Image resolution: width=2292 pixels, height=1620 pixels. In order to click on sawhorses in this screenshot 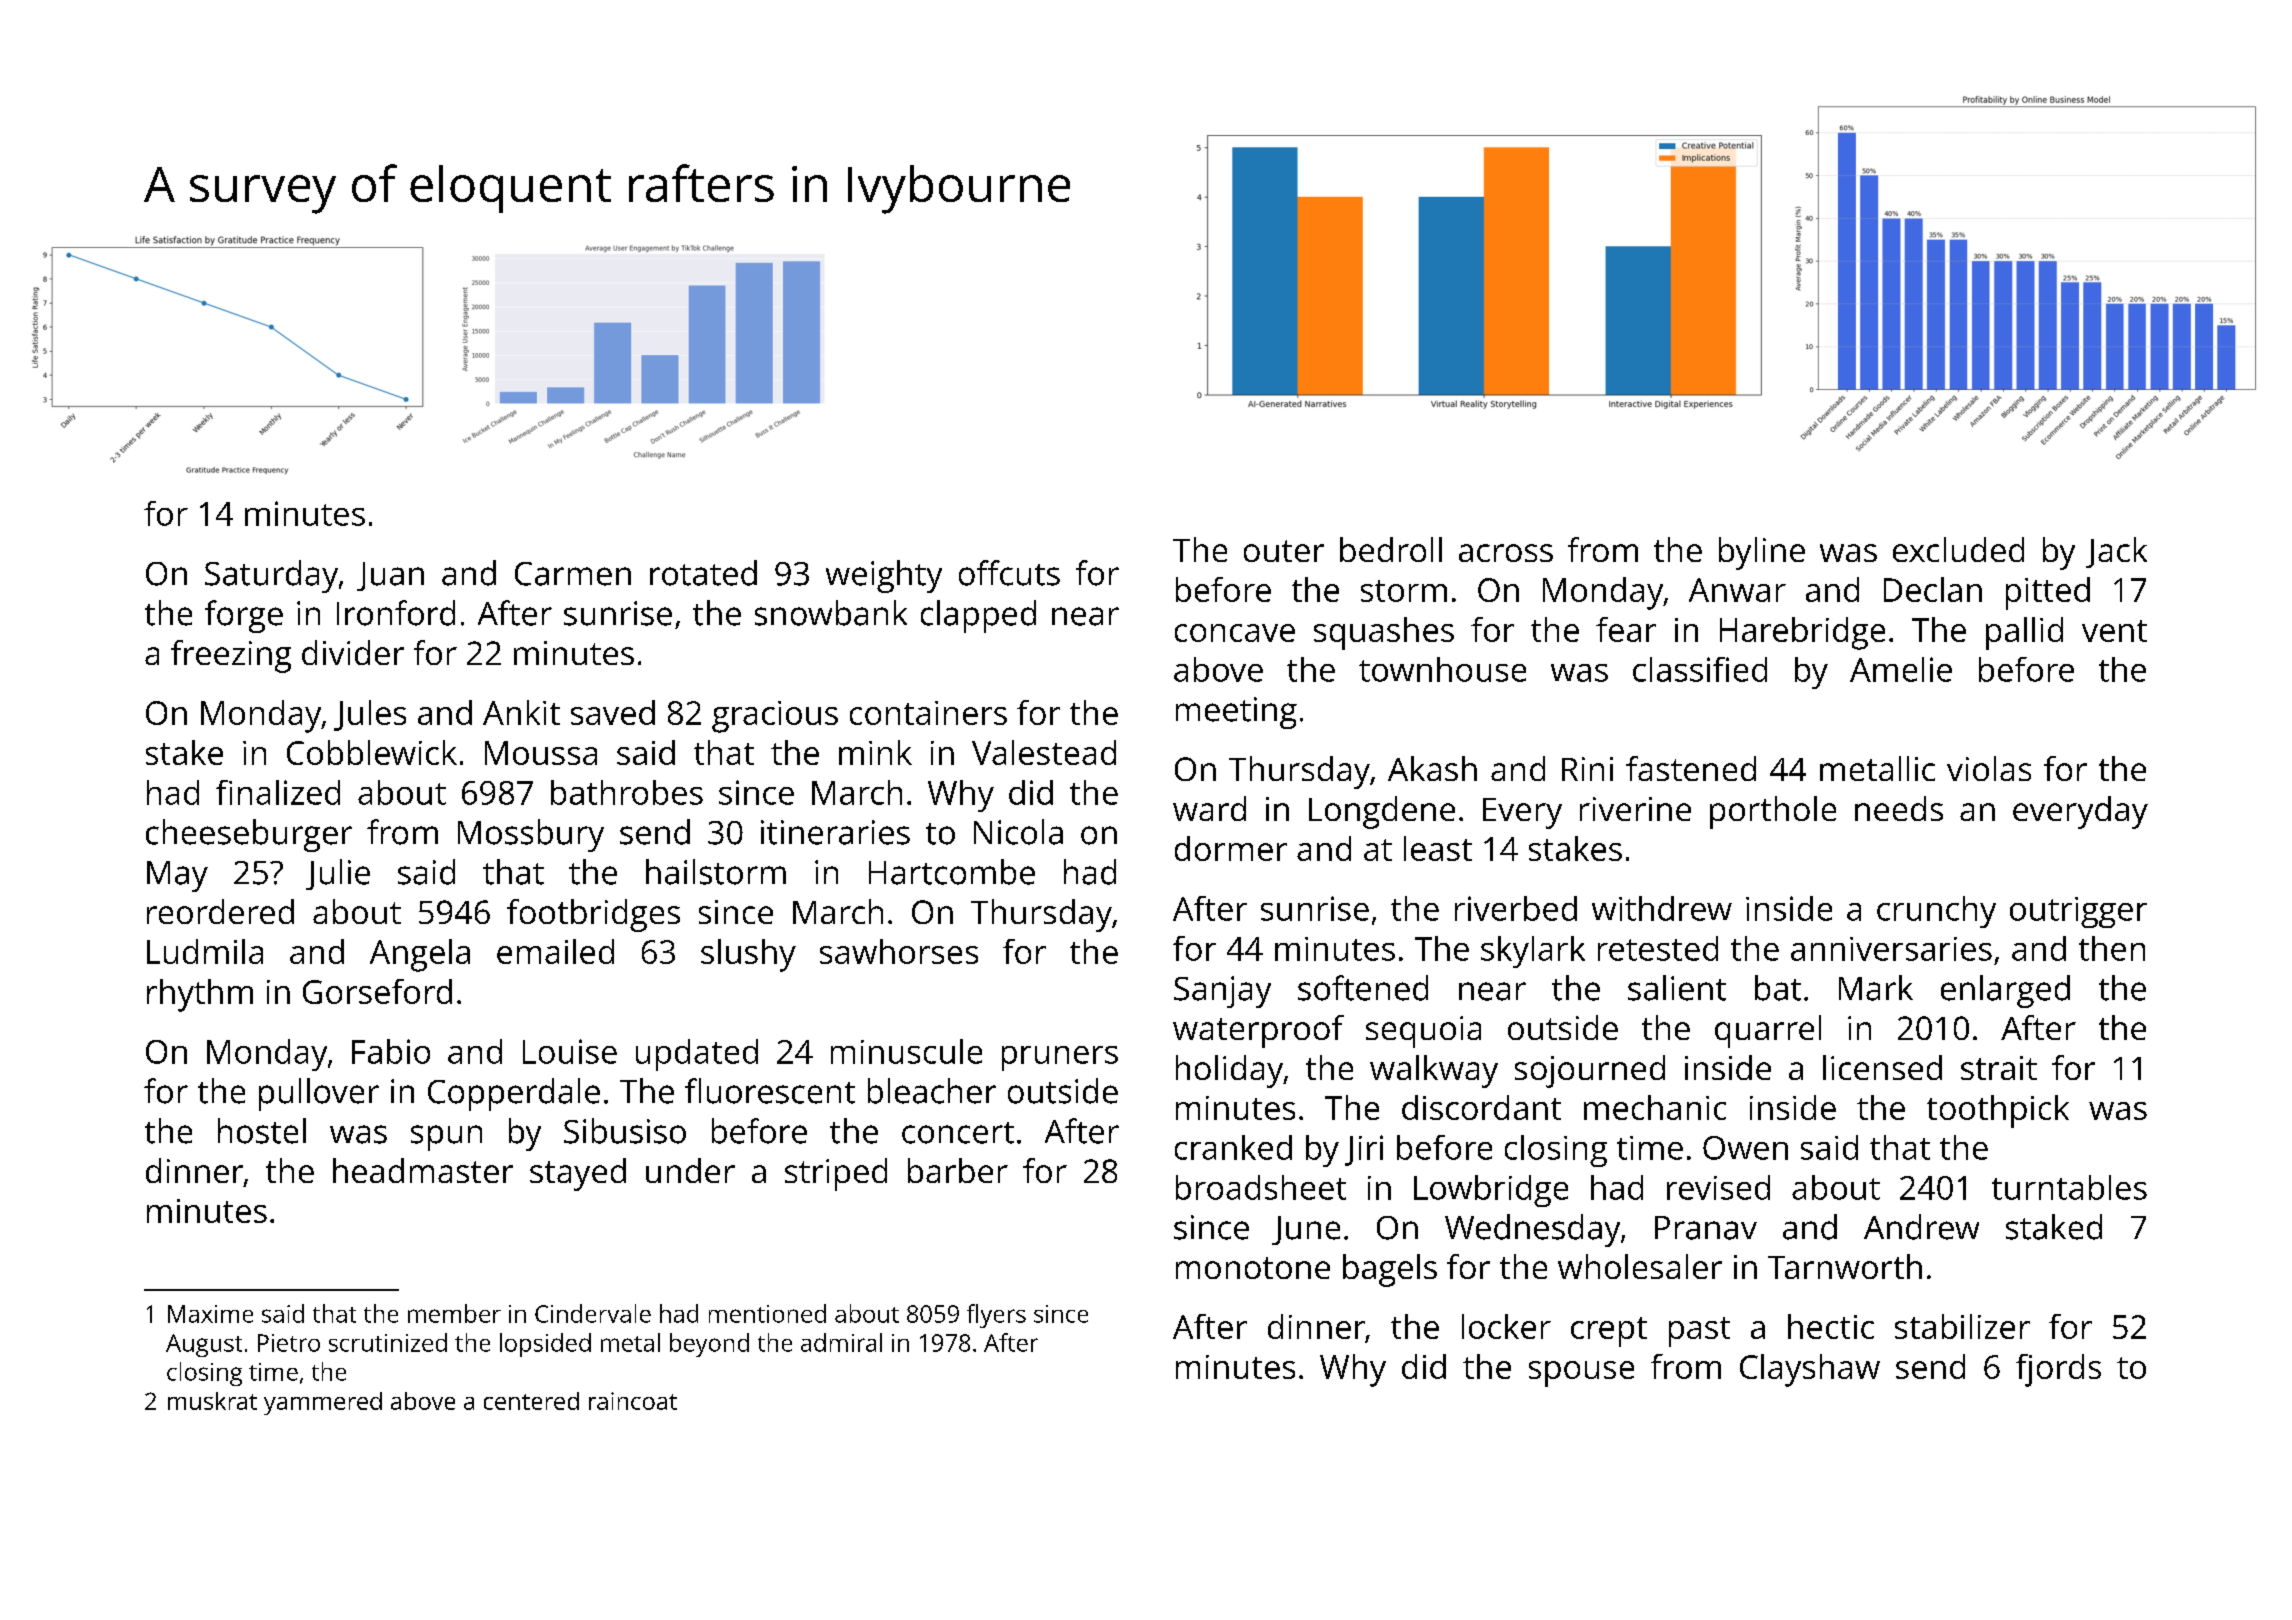, I will do `click(899, 951)`.
